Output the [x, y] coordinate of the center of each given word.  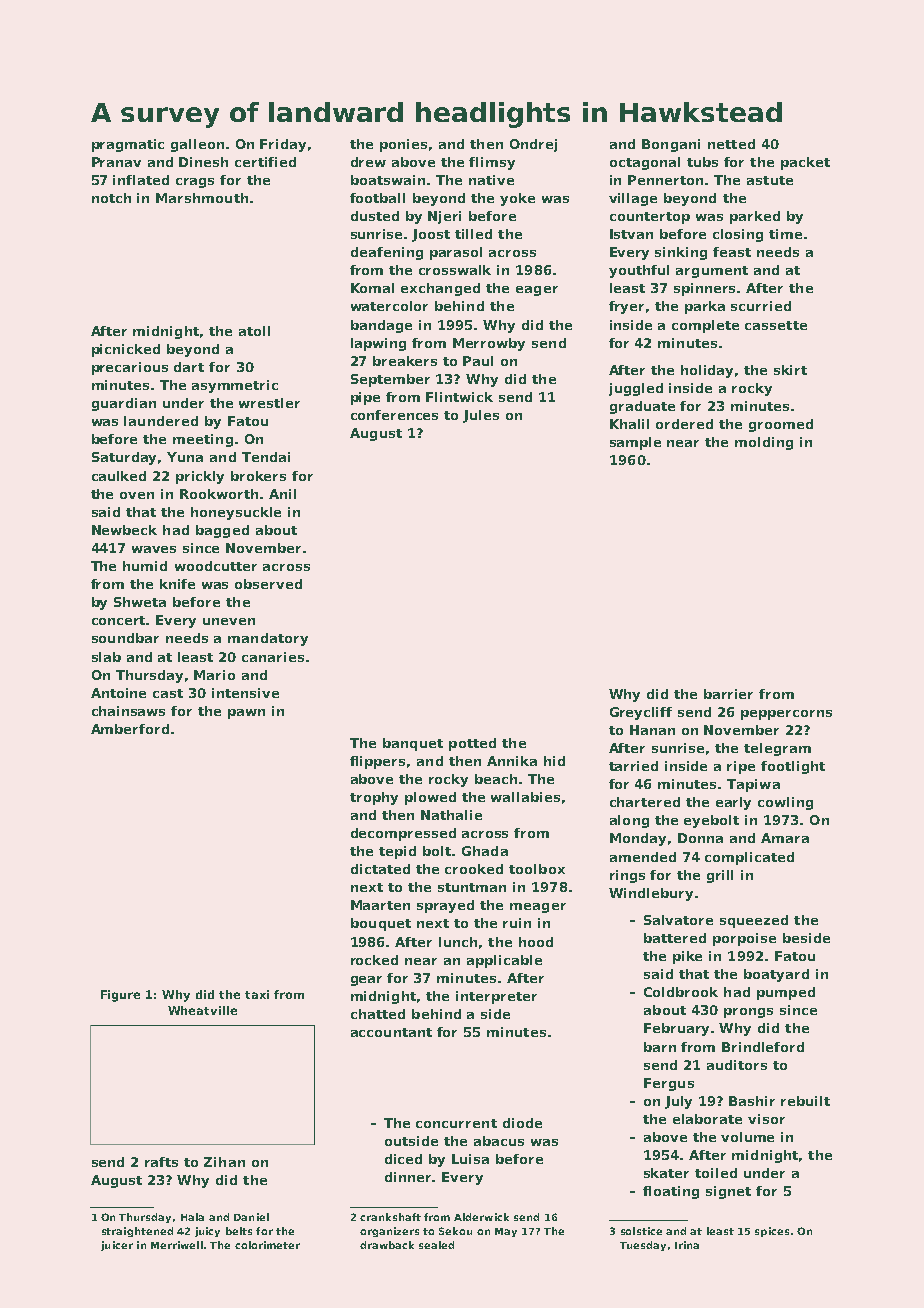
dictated [380, 869]
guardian [124, 404]
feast [732, 252]
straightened [137, 1232]
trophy [374, 798]
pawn [246, 714]
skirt [790, 370]
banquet [413, 744]
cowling [785, 803]
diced [403, 1159]
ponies [403, 145]
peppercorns [786, 715]
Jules [481, 416]
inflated [141, 180]
